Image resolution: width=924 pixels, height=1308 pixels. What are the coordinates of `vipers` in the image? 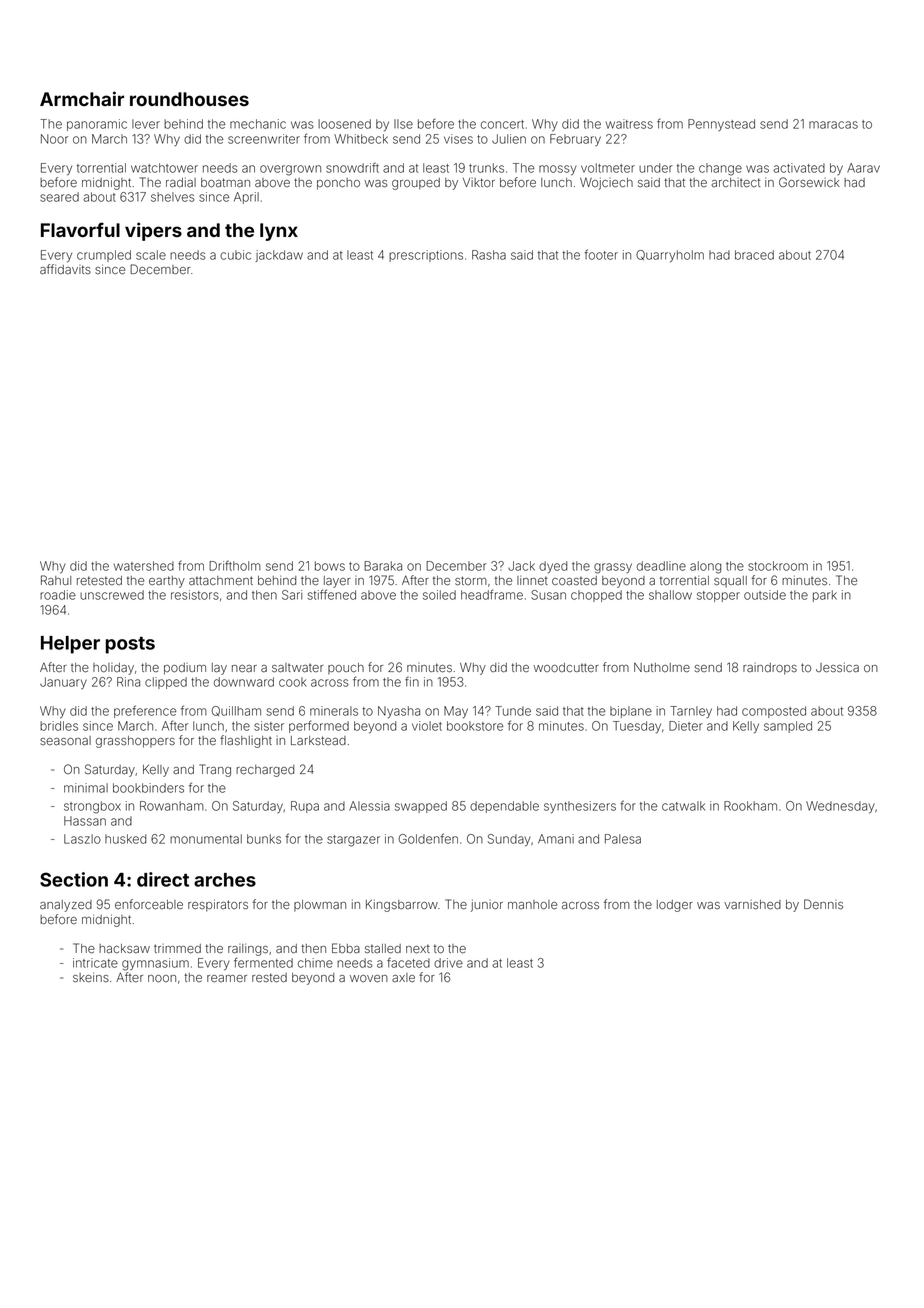 It's located at (153, 231).
